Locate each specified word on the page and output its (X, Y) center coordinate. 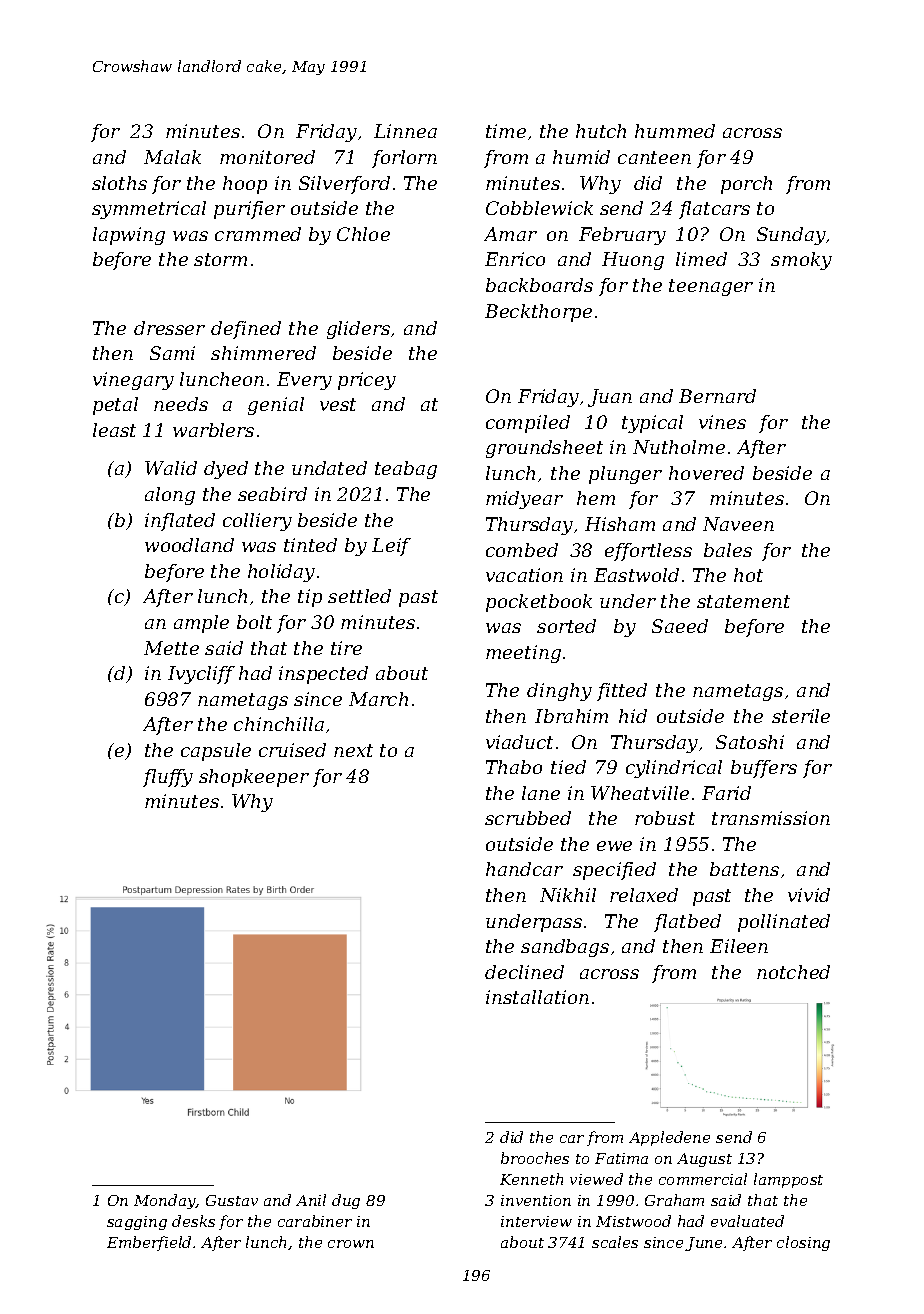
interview (536, 1221)
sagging (137, 1223)
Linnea (405, 131)
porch (746, 185)
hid (633, 716)
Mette (171, 648)
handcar (524, 869)
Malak (172, 157)
